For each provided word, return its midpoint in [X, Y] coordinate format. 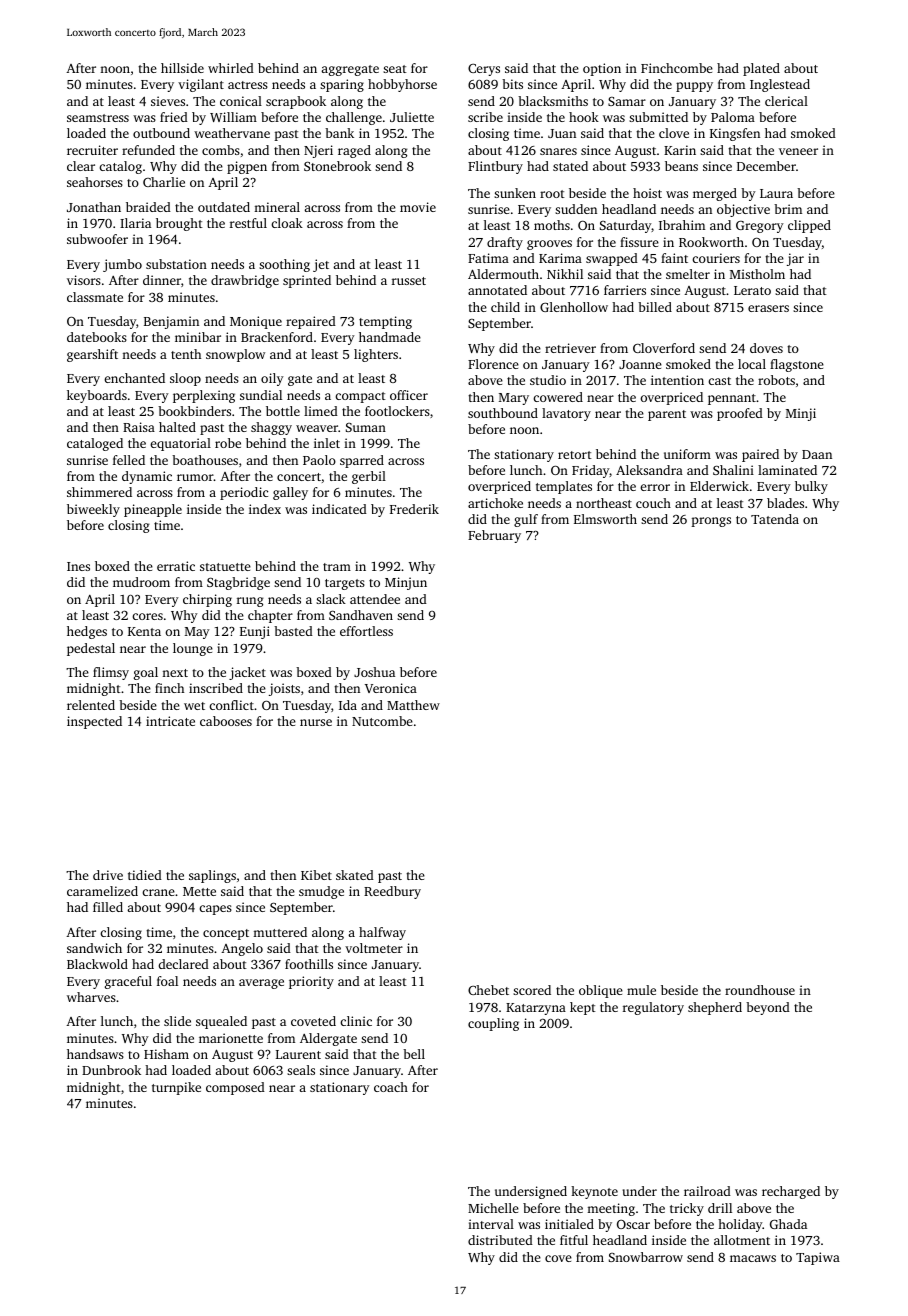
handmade [390, 337]
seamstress [98, 118]
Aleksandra [649, 470]
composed [235, 1088]
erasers [768, 308]
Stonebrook [337, 166]
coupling [493, 1024]
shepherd [715, 1008]
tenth [186, 354]
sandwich [94, 948]
